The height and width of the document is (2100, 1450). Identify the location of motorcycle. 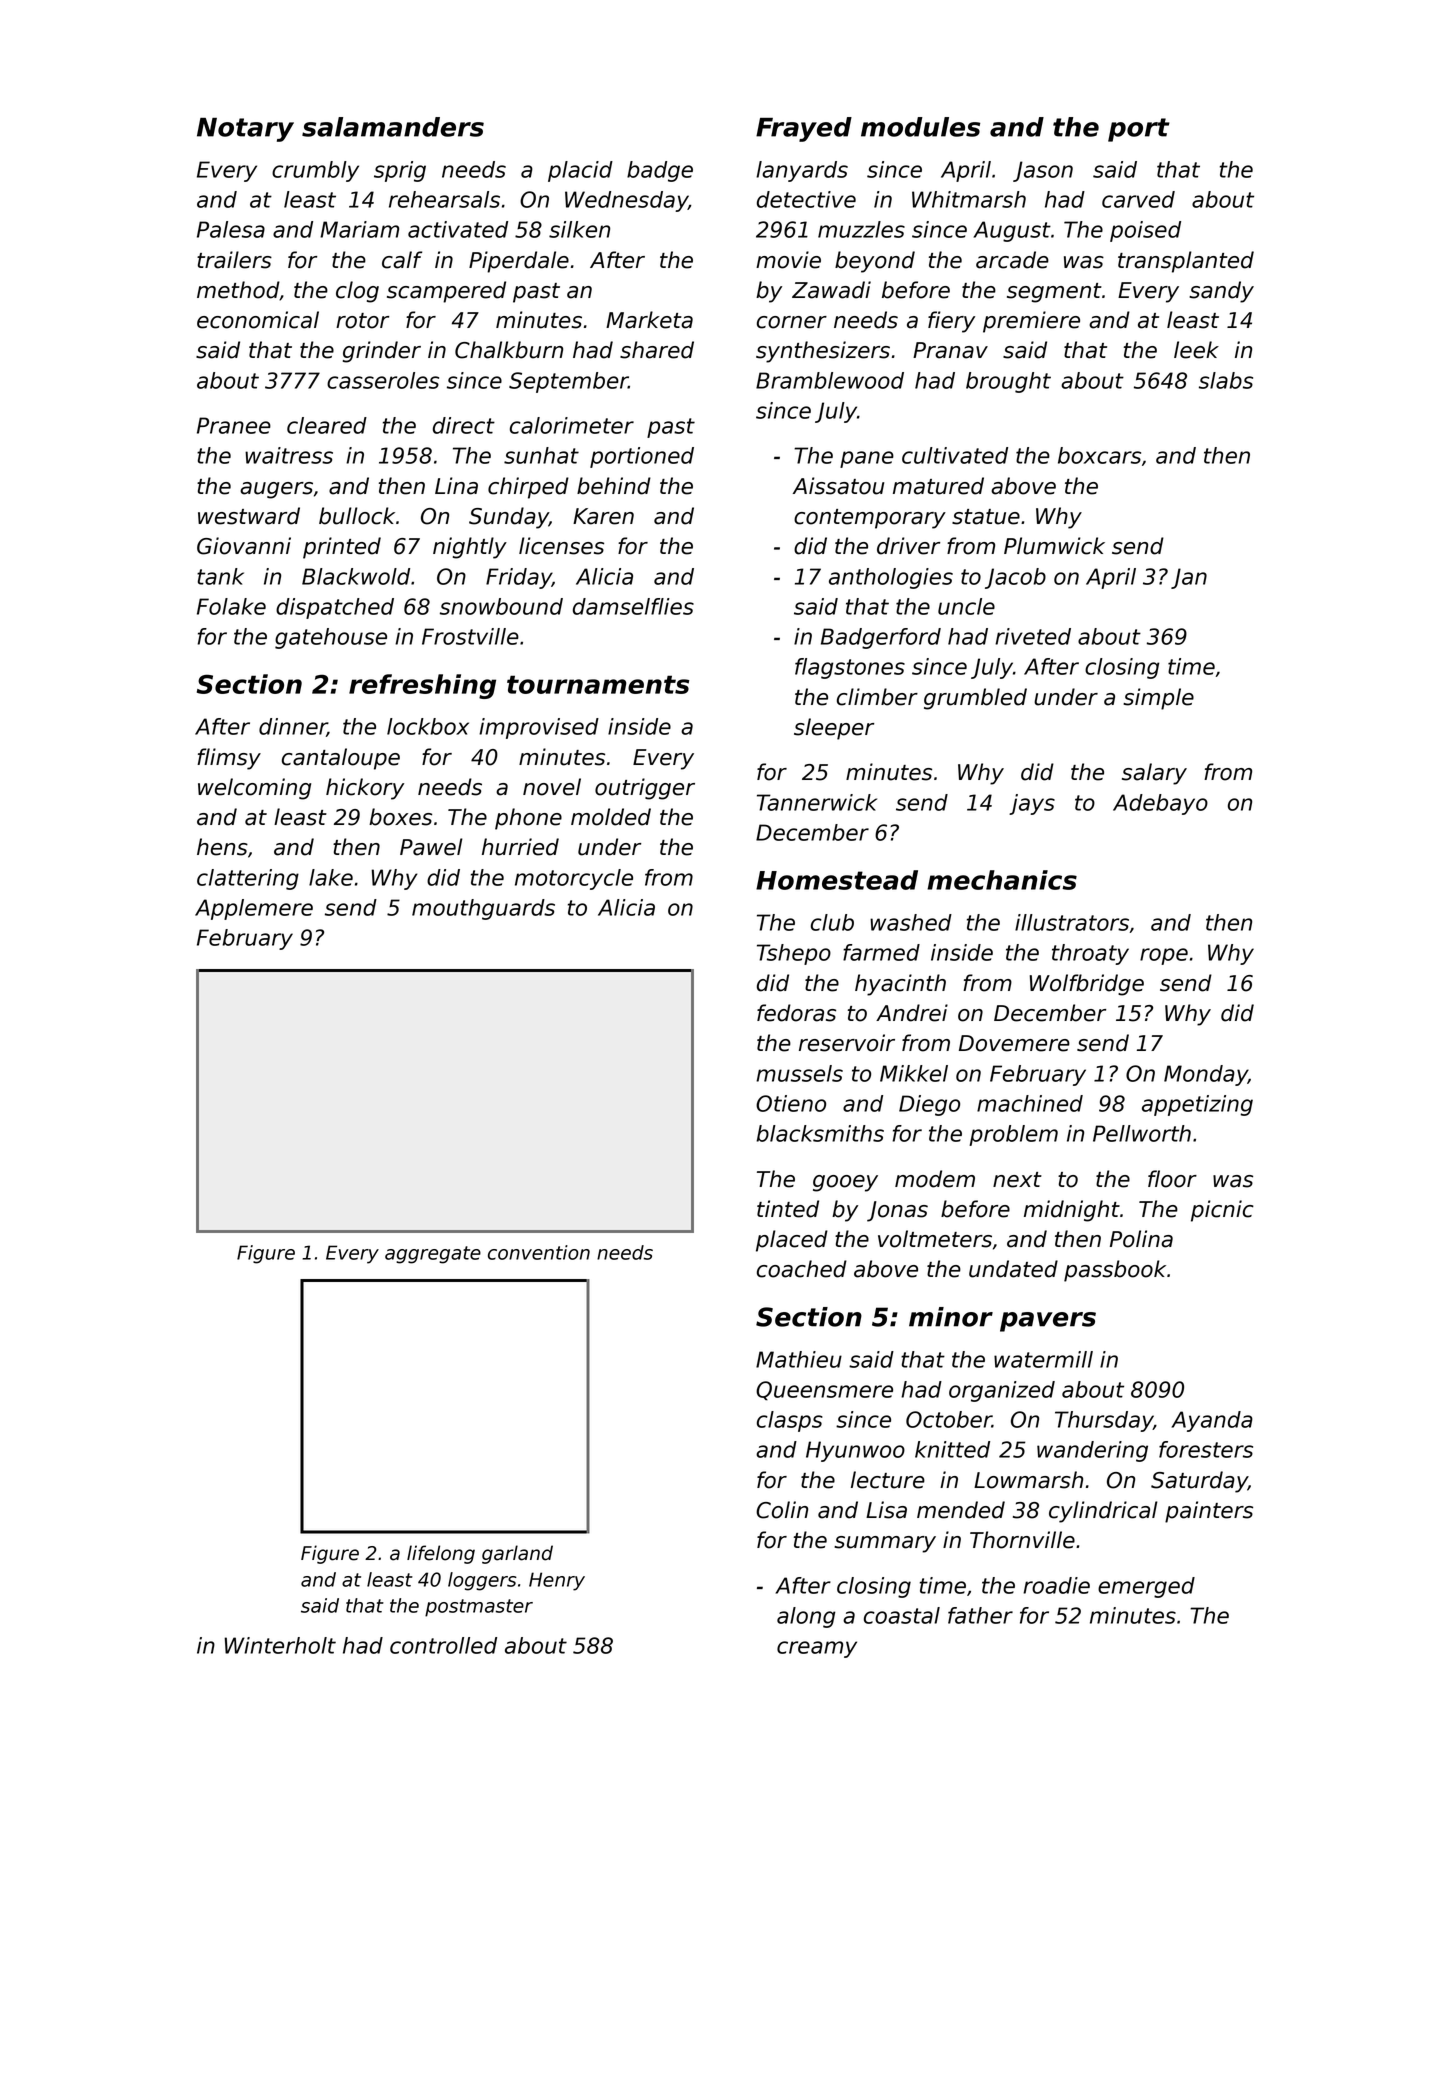
(574, 879).
